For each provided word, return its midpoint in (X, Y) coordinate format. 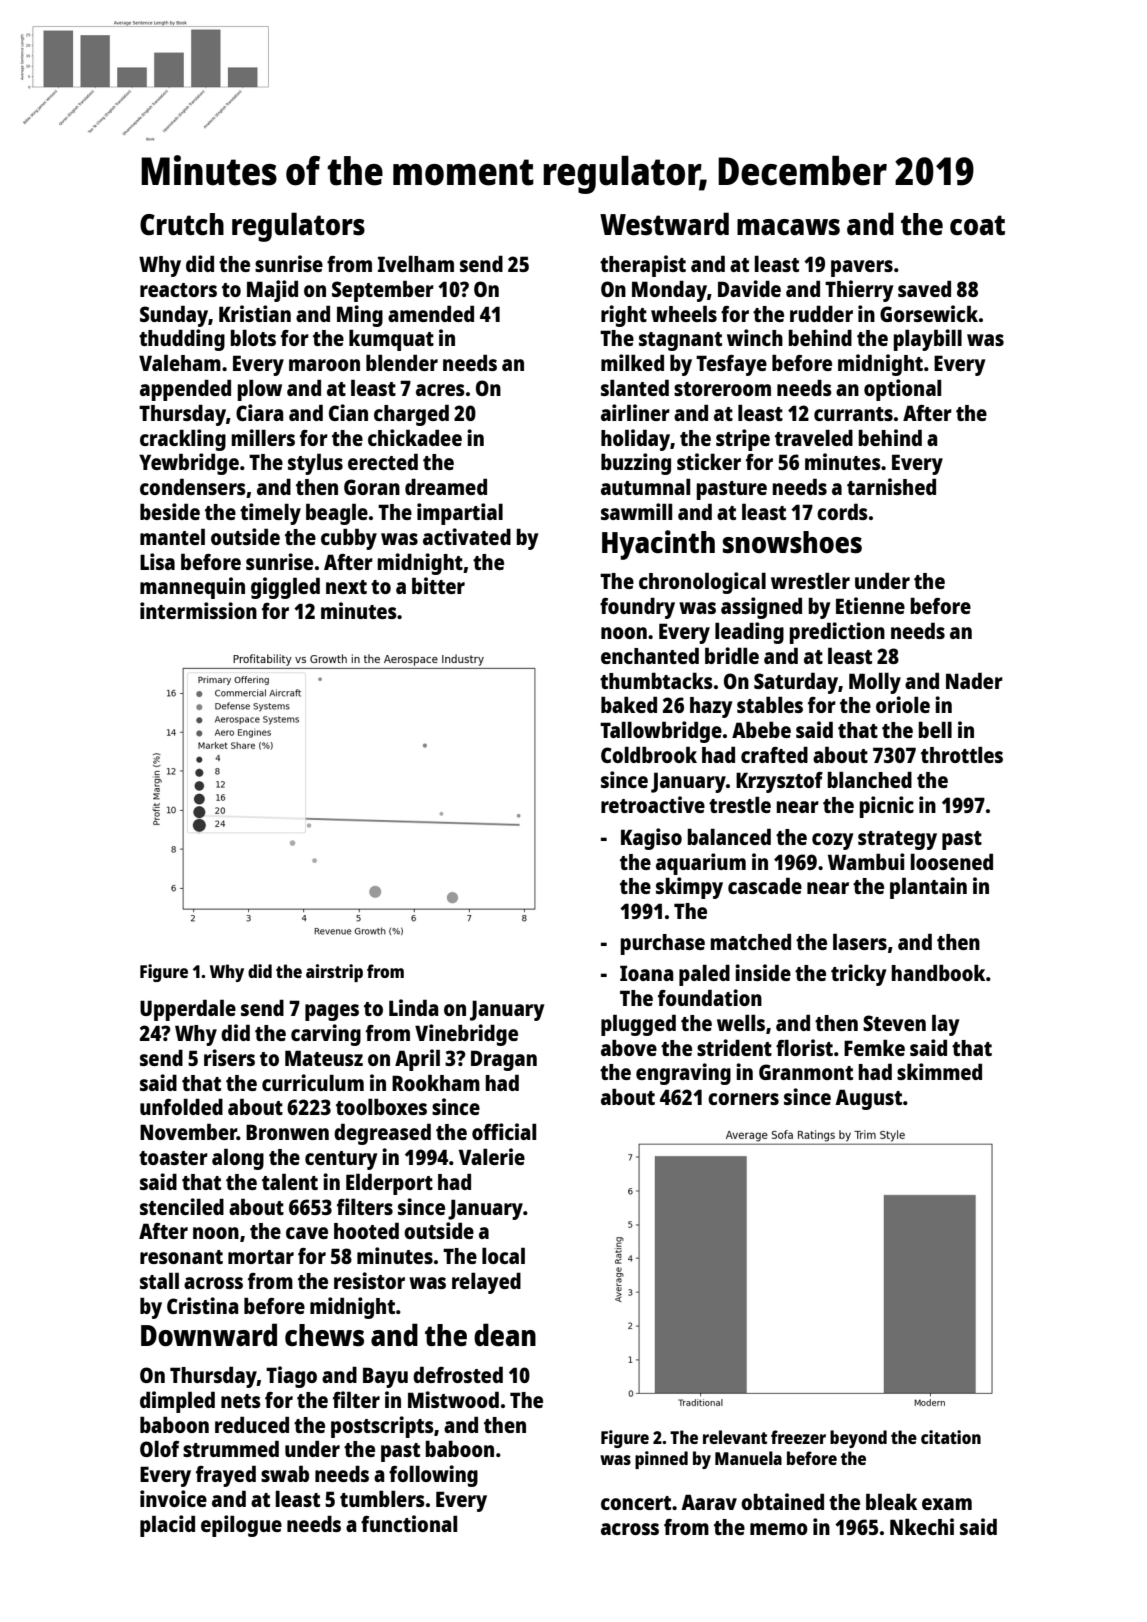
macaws (788, 227)
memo (779, 1529)
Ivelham (416, 263)
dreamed (446, 486)
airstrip (334, 973)
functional (409, 1523)
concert (636, 1503)
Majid (272, 291)
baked (629, 704)
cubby (349, 539)
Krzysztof (779, 782)
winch (755, 337)
